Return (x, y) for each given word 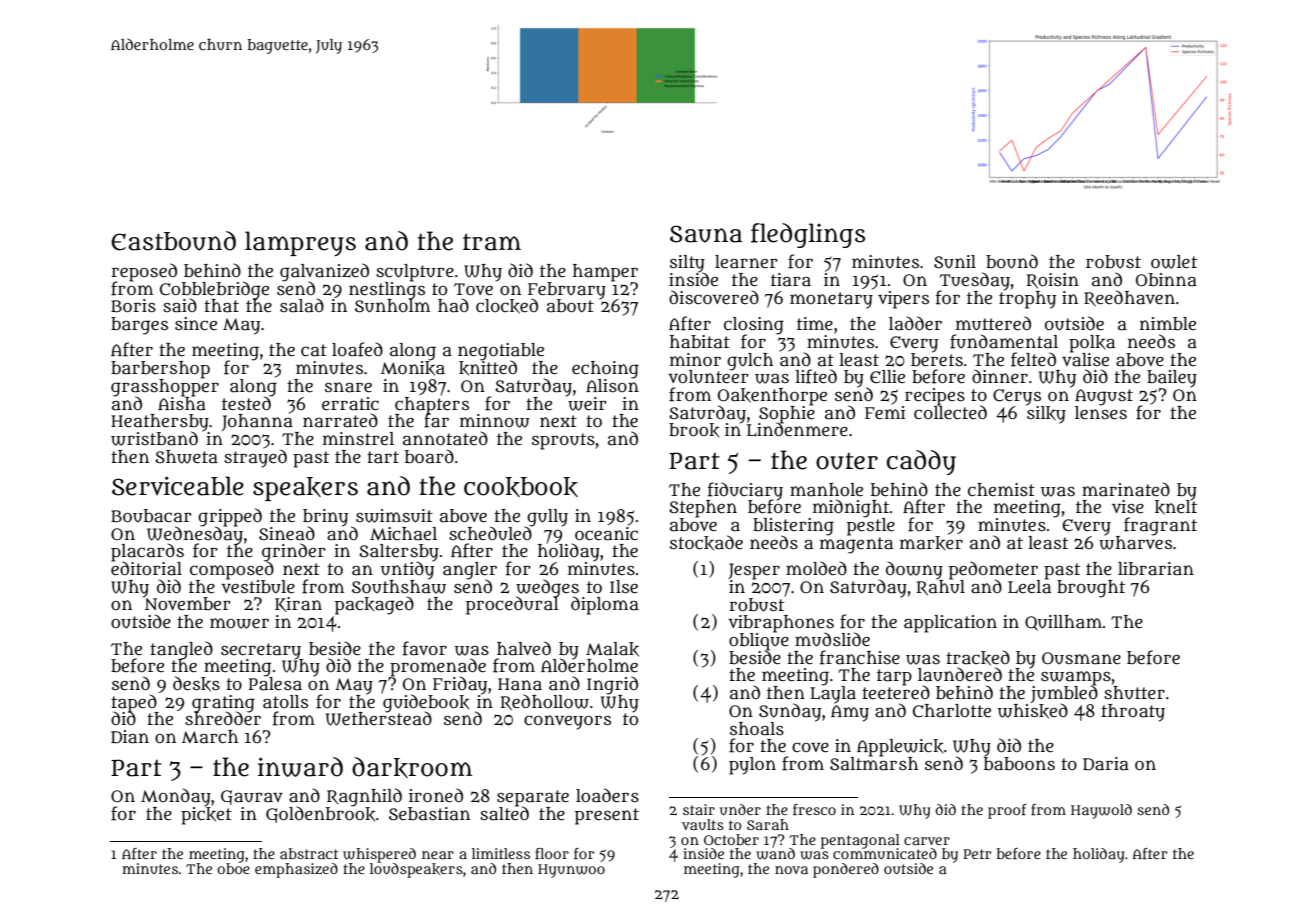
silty (687, 263)
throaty (1133, 713)
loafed (357, 349)
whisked (1033, 711)
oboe (233, 868)
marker (931, 543)
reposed (144, 272)
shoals (757, 729)
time (815, 323)
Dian (130, 737)
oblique (759, 641)
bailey (1172, 379)
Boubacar (151, 516)
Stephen (703, 509)
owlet (1174, 262)
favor (425, 648)
